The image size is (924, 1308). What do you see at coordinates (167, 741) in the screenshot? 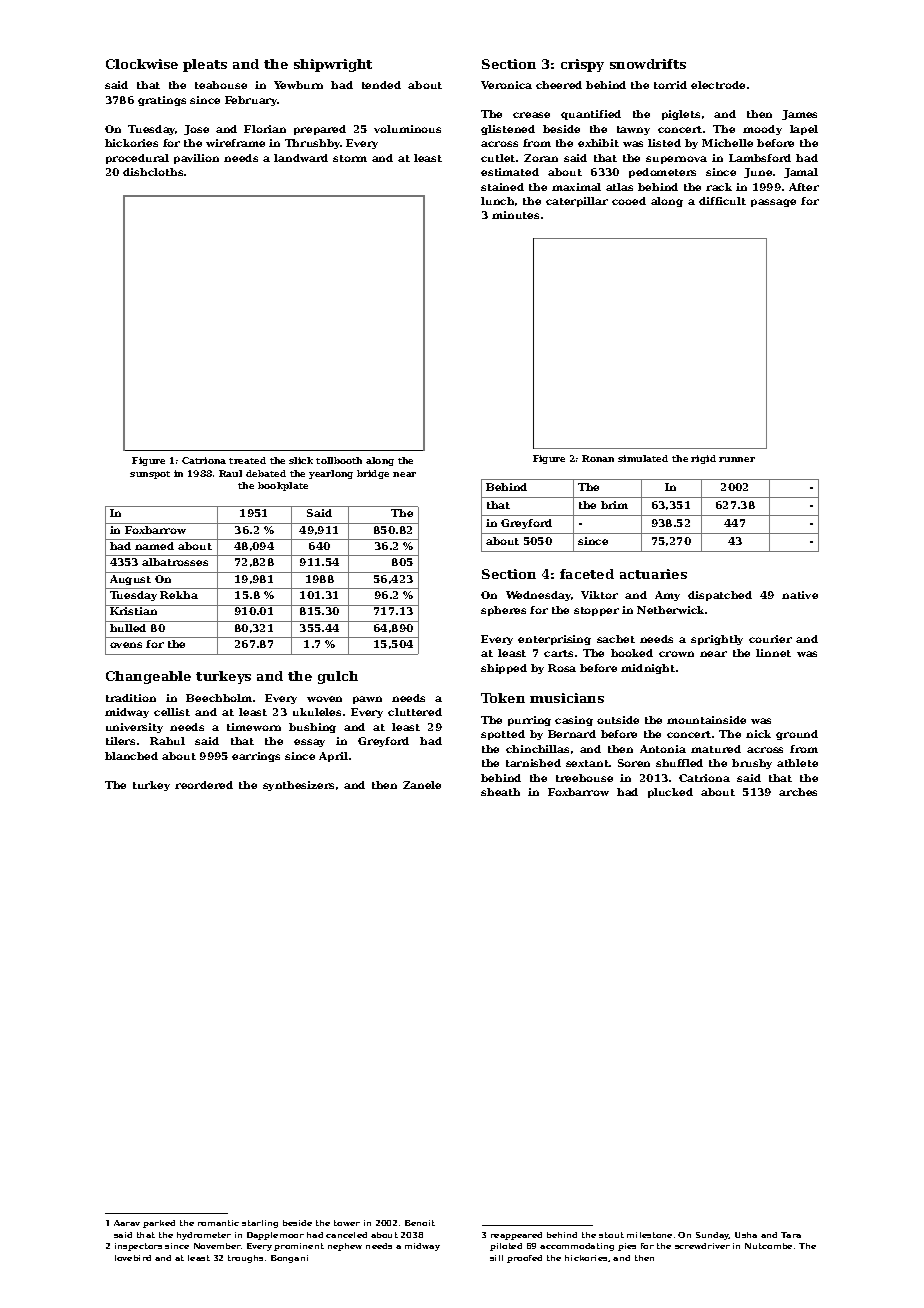
I see `Rahul` at bounding box center [167, 741].
